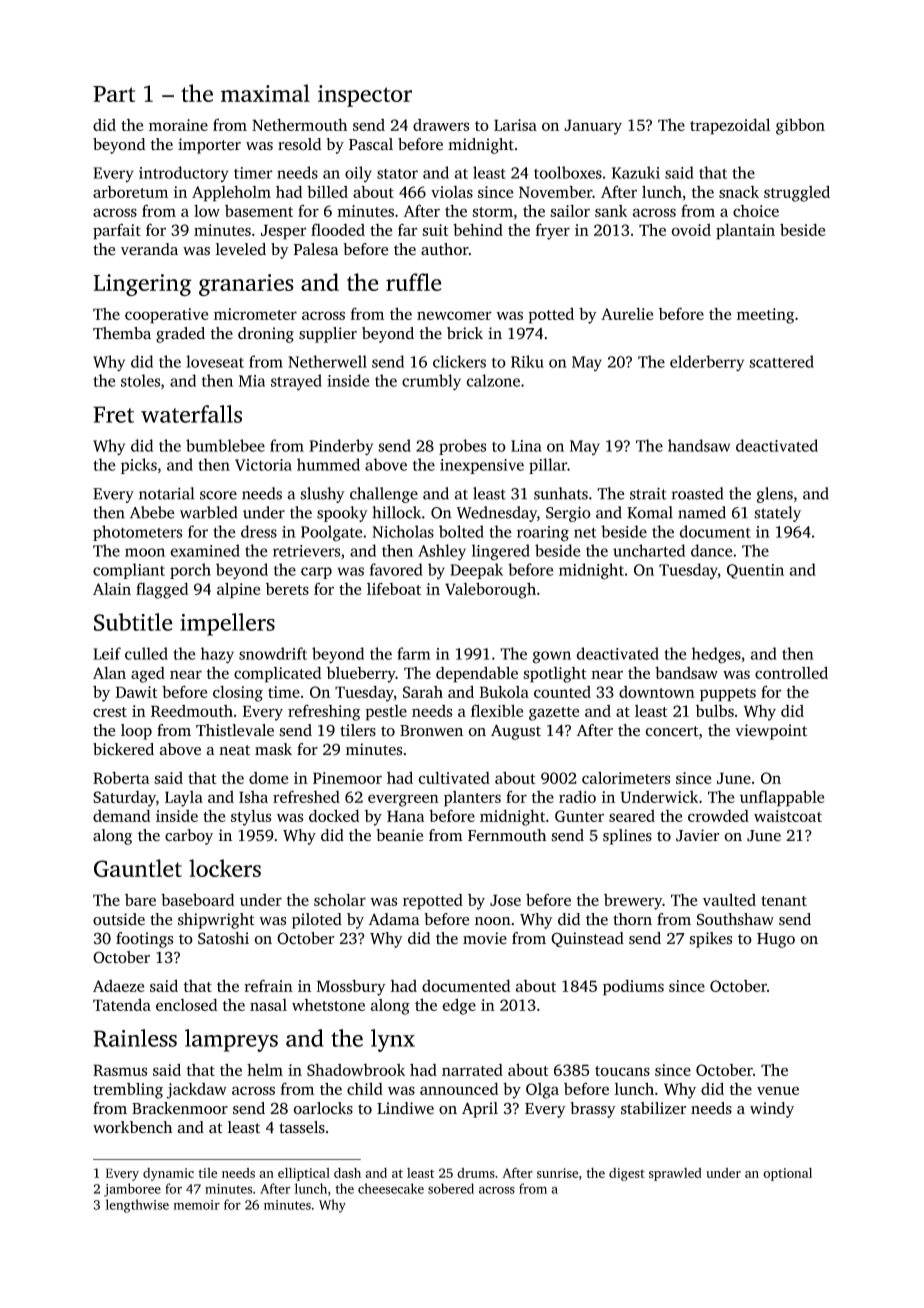 The image size is (924, 1308). I want to click on resold, so click(299, 144).
